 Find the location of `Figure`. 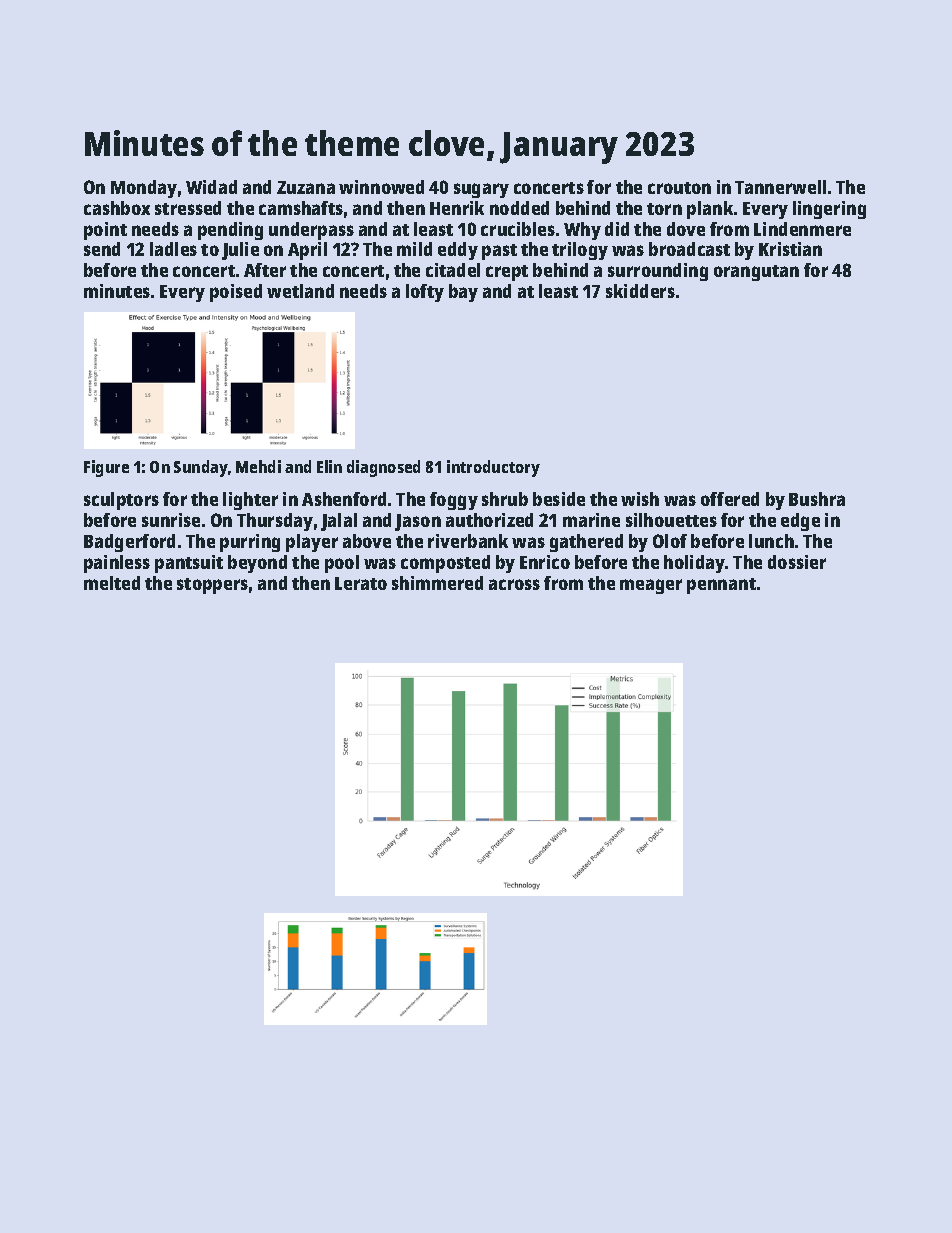

Figure is located at coordinates (106, 468).
